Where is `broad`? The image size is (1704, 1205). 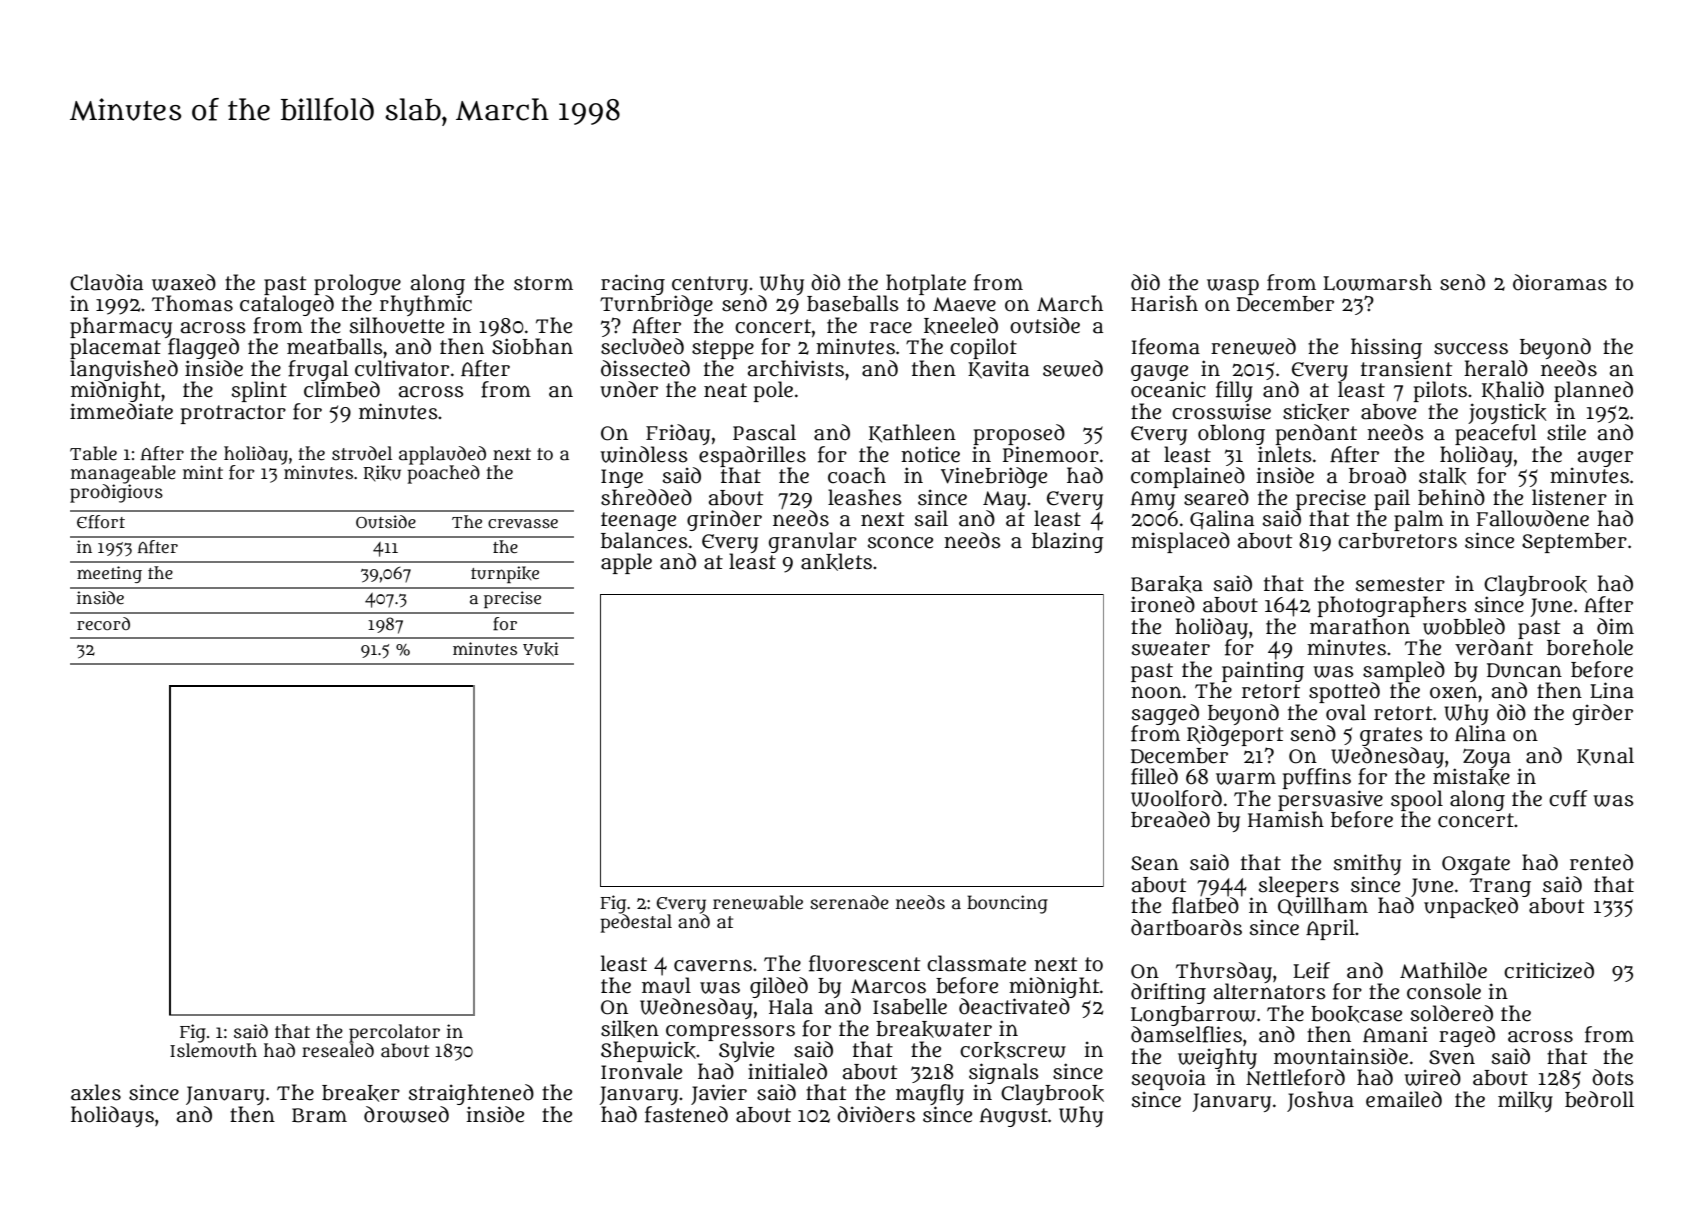
broad is located at coordinates (1377, 475).
